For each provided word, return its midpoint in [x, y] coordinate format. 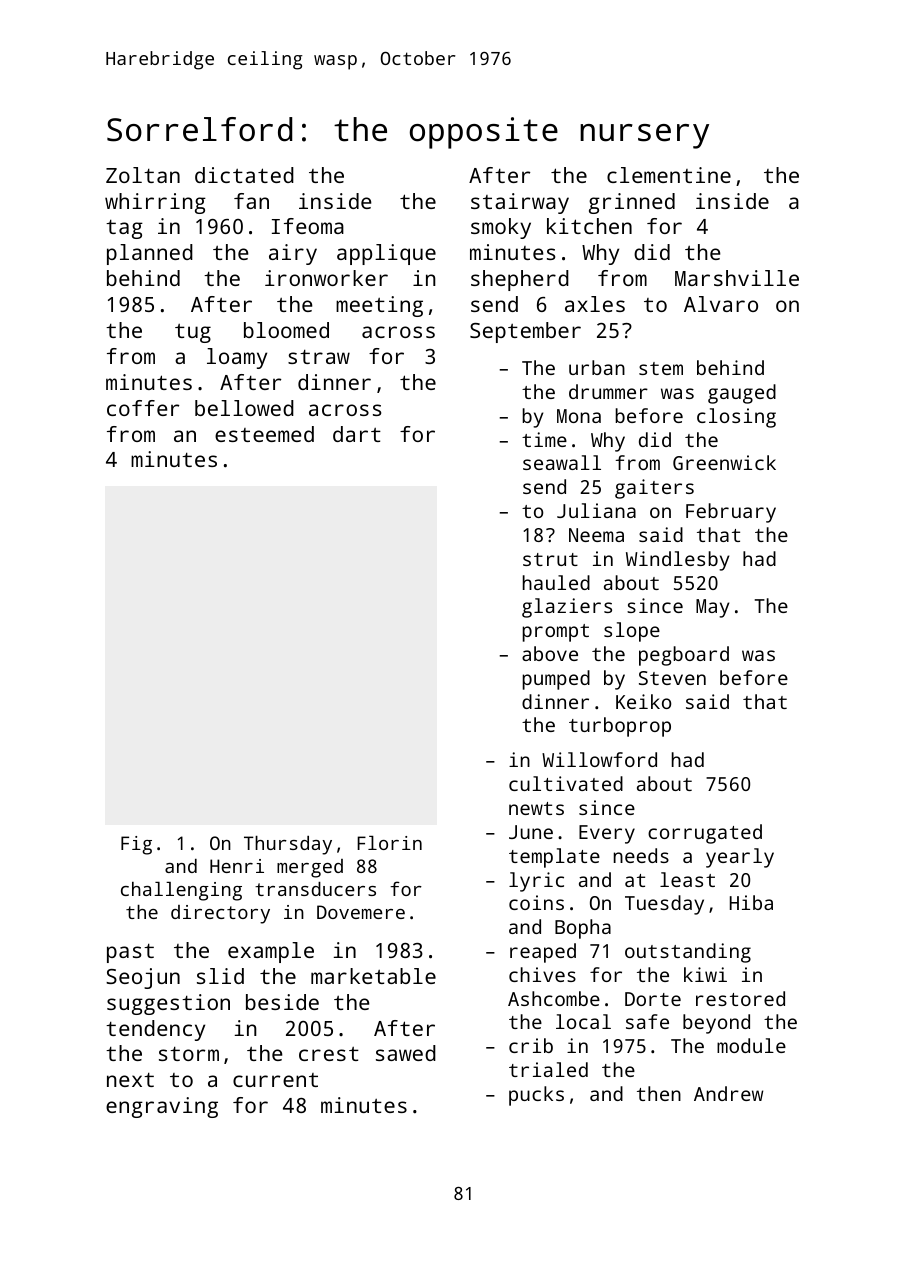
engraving [162, 1107]
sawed [406, 1053]
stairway [520, 203]
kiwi [705, 974]
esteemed [264, 434]
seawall [562, 462]
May [712, 608]
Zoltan [143, 175]
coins [536, 902]
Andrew [728, 1093]
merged [310, 868]
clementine [669, 175]
